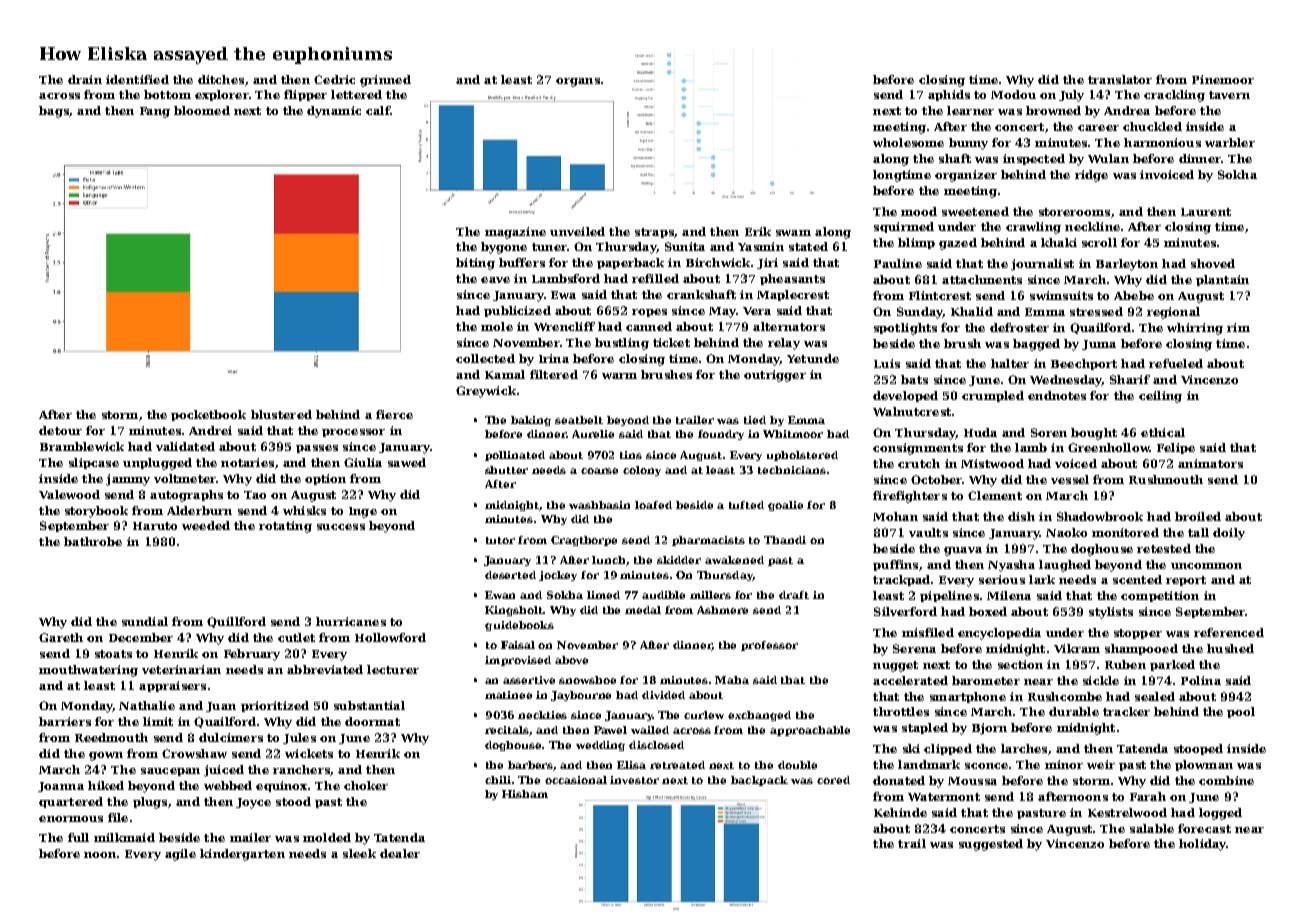 This screenshot has height=924, width=1308. I want to click on halter, so click(1010, 363).
